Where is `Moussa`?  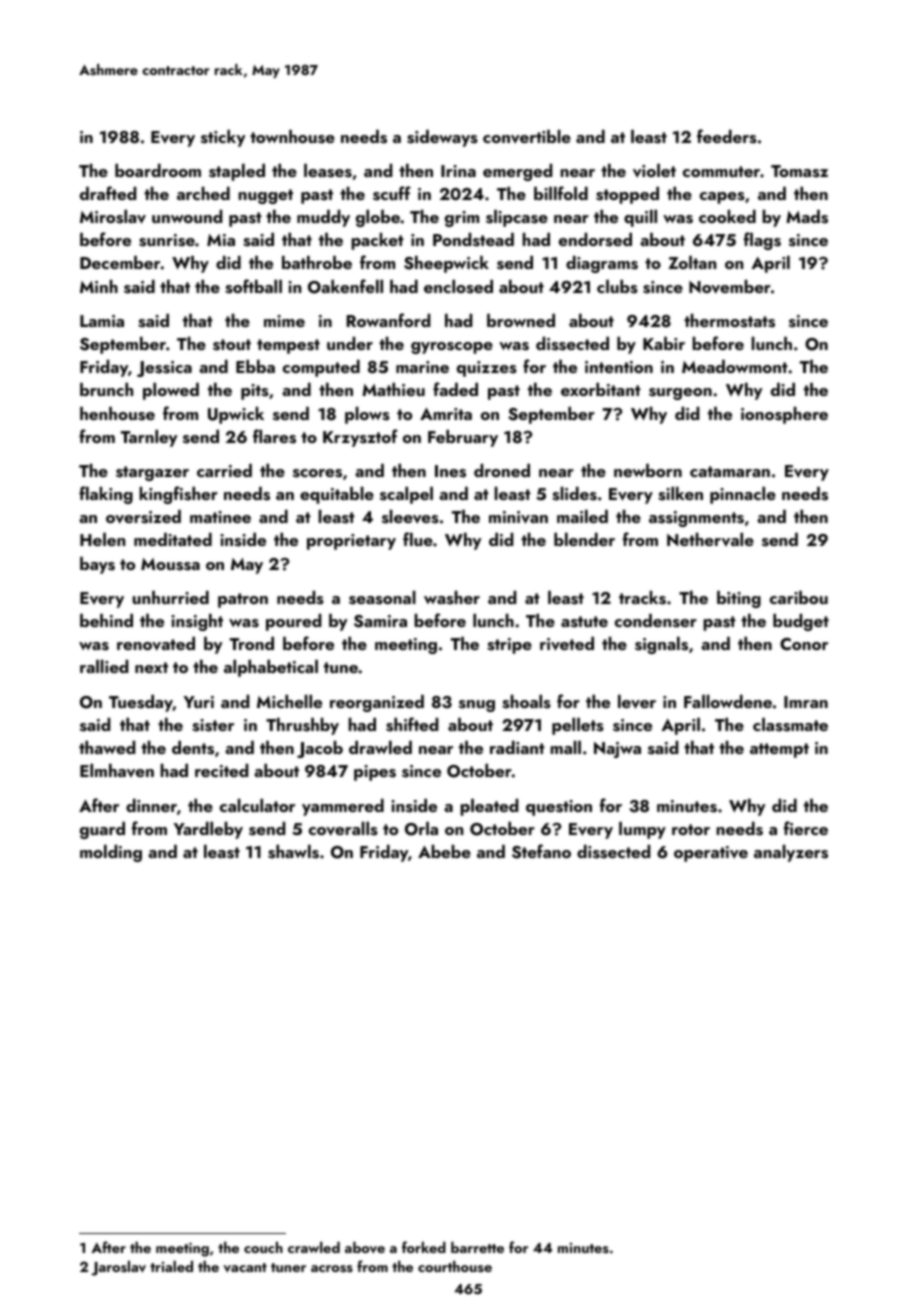
Moussa is located at coordinates (170, 564).
